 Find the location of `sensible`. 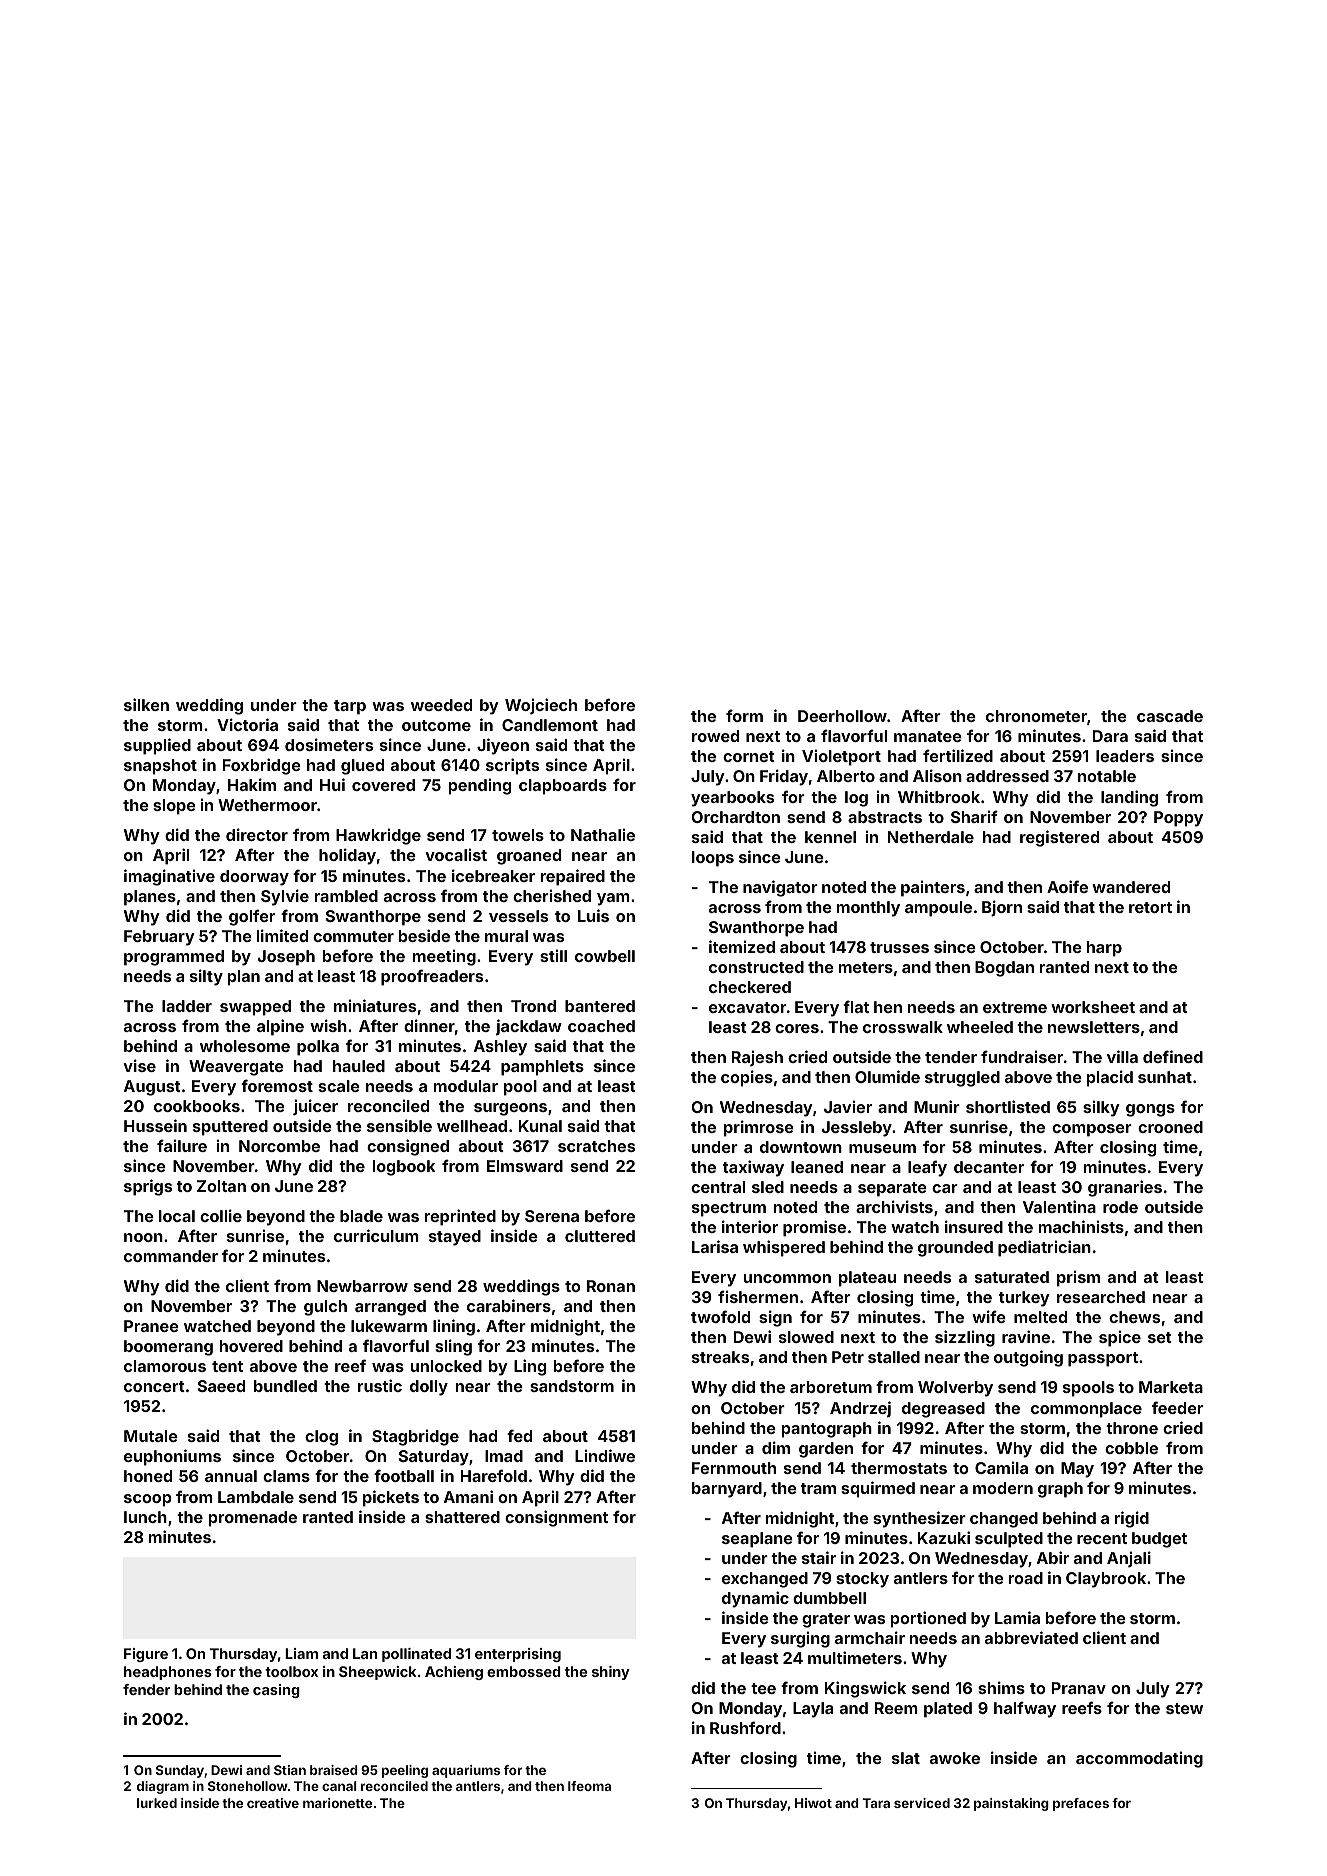

sensible is located at coordinates (399, 1125).
